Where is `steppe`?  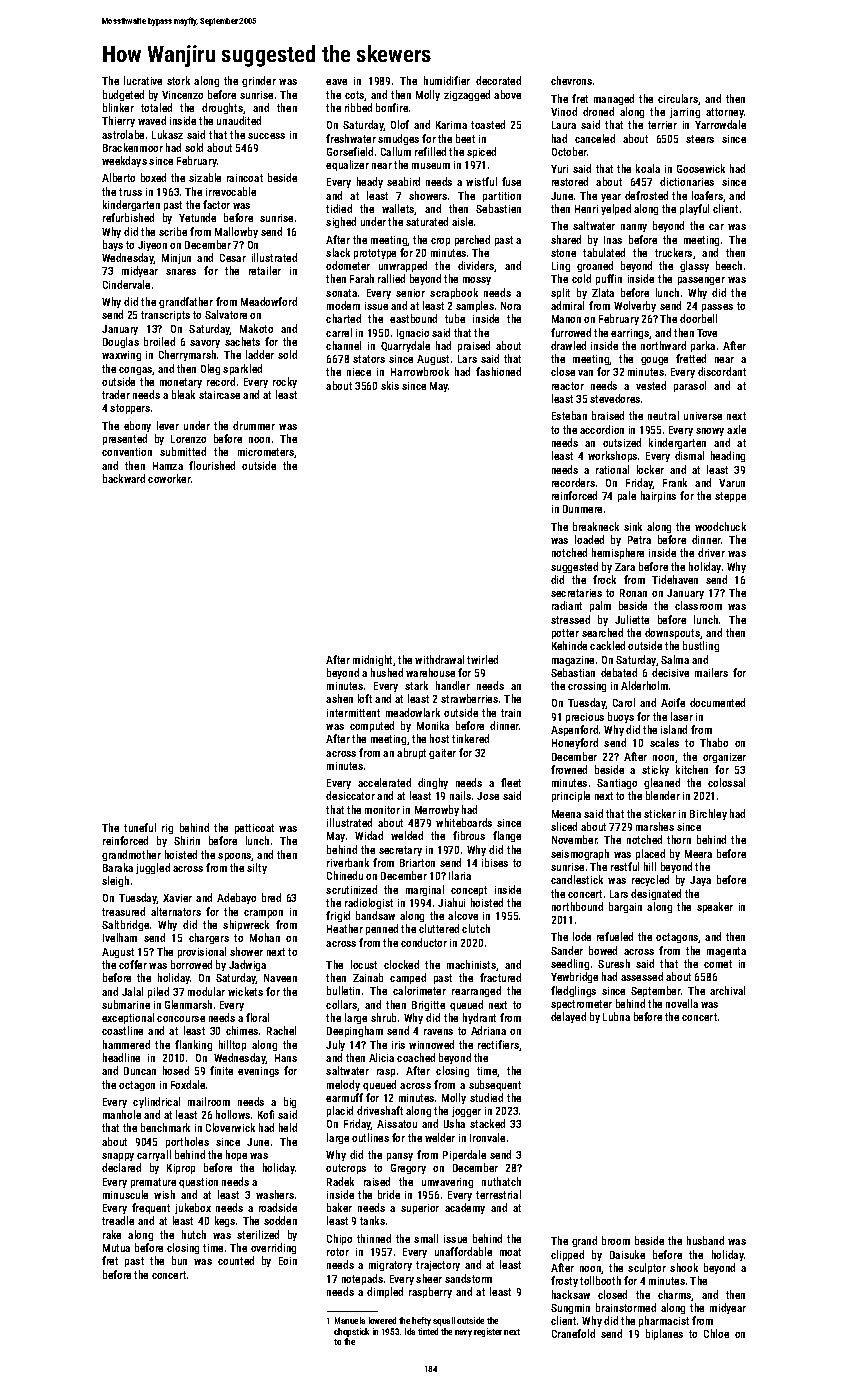 steppe is located at coordinates (730, 497).
